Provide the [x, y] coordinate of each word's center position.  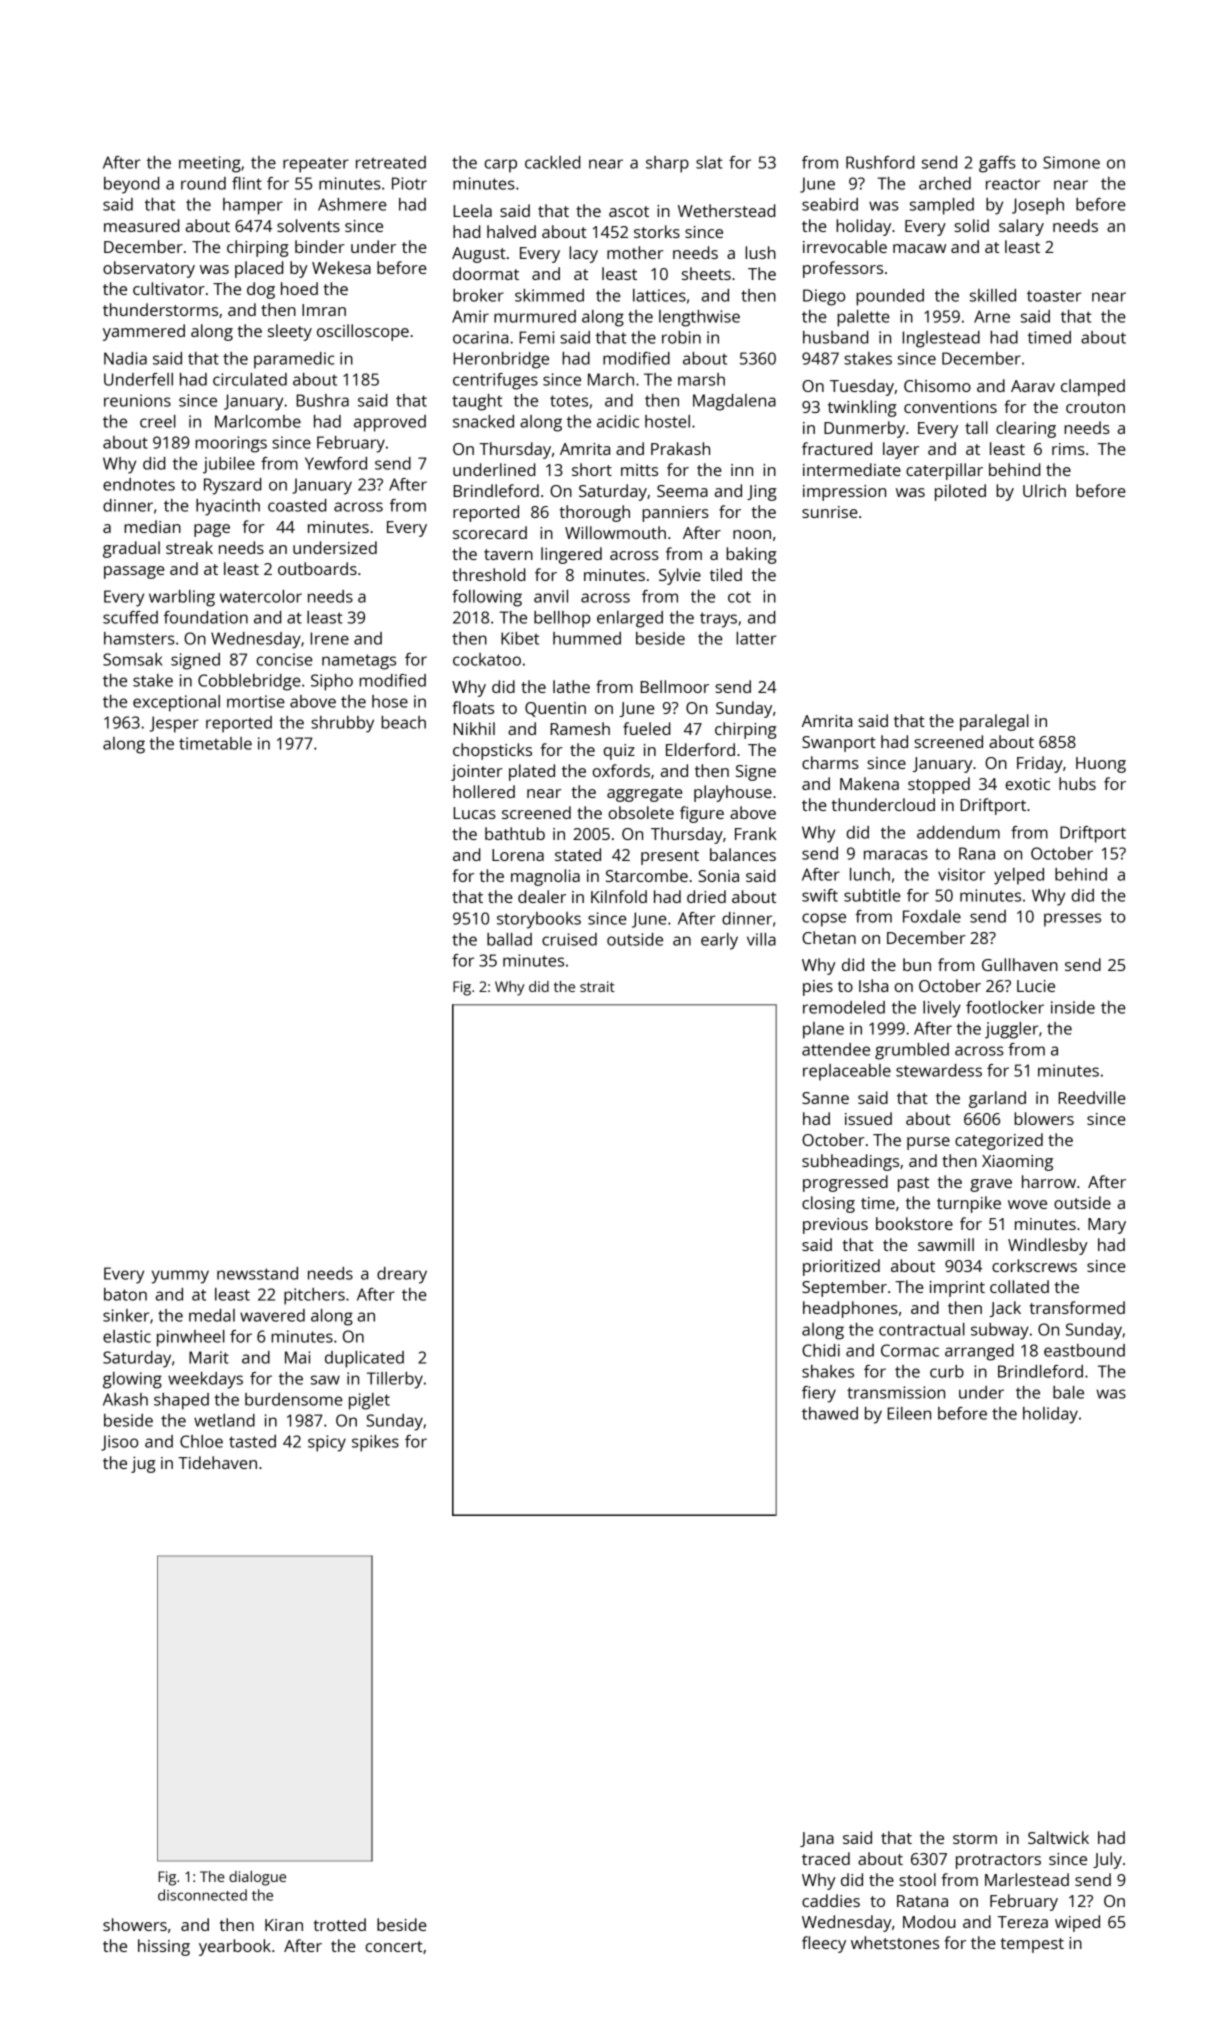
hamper [253, 206]
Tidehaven [217, 1462]
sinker [126, 1315]
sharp [667, 164]
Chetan [829, 937]
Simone [1071, 162]
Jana [817, 1839]
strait [597, 986]
